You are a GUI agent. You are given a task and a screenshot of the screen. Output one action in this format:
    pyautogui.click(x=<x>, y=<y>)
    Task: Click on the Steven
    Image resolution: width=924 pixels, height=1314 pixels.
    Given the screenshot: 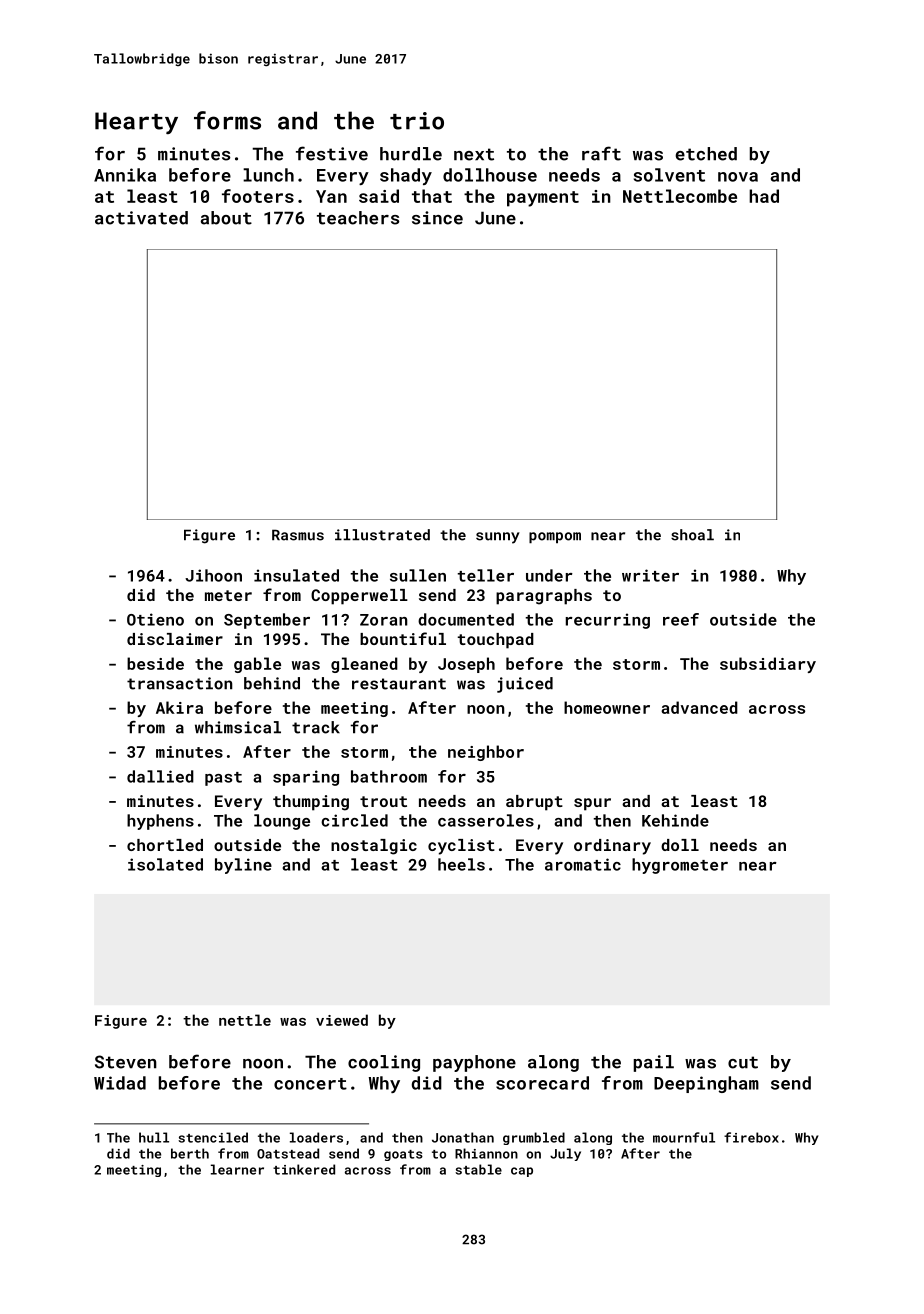 What is the action you would take?
    pyautogui.click(x=126, y=1062)
